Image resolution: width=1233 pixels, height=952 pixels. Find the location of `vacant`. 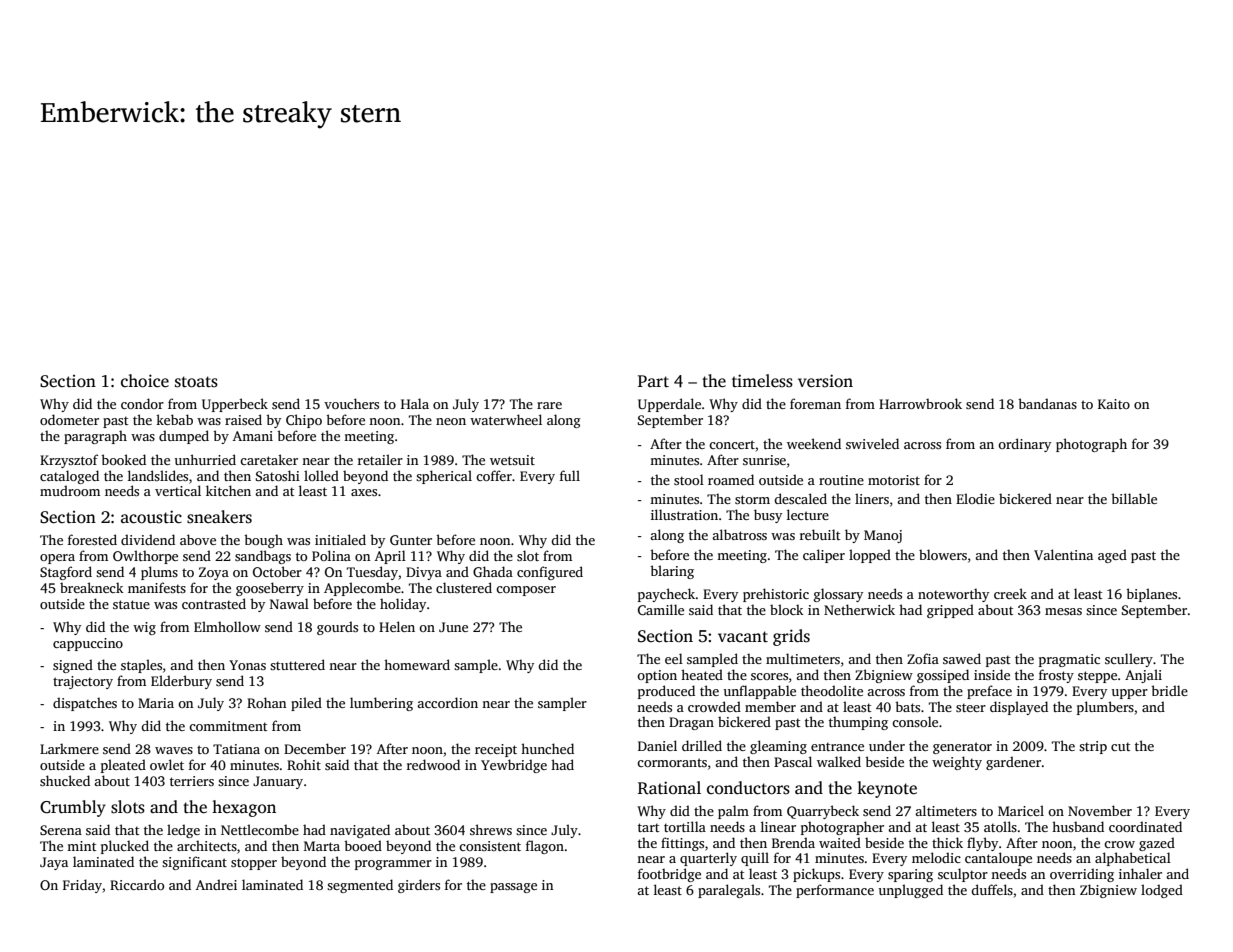

vacant is located at coordinates (743, 637).
